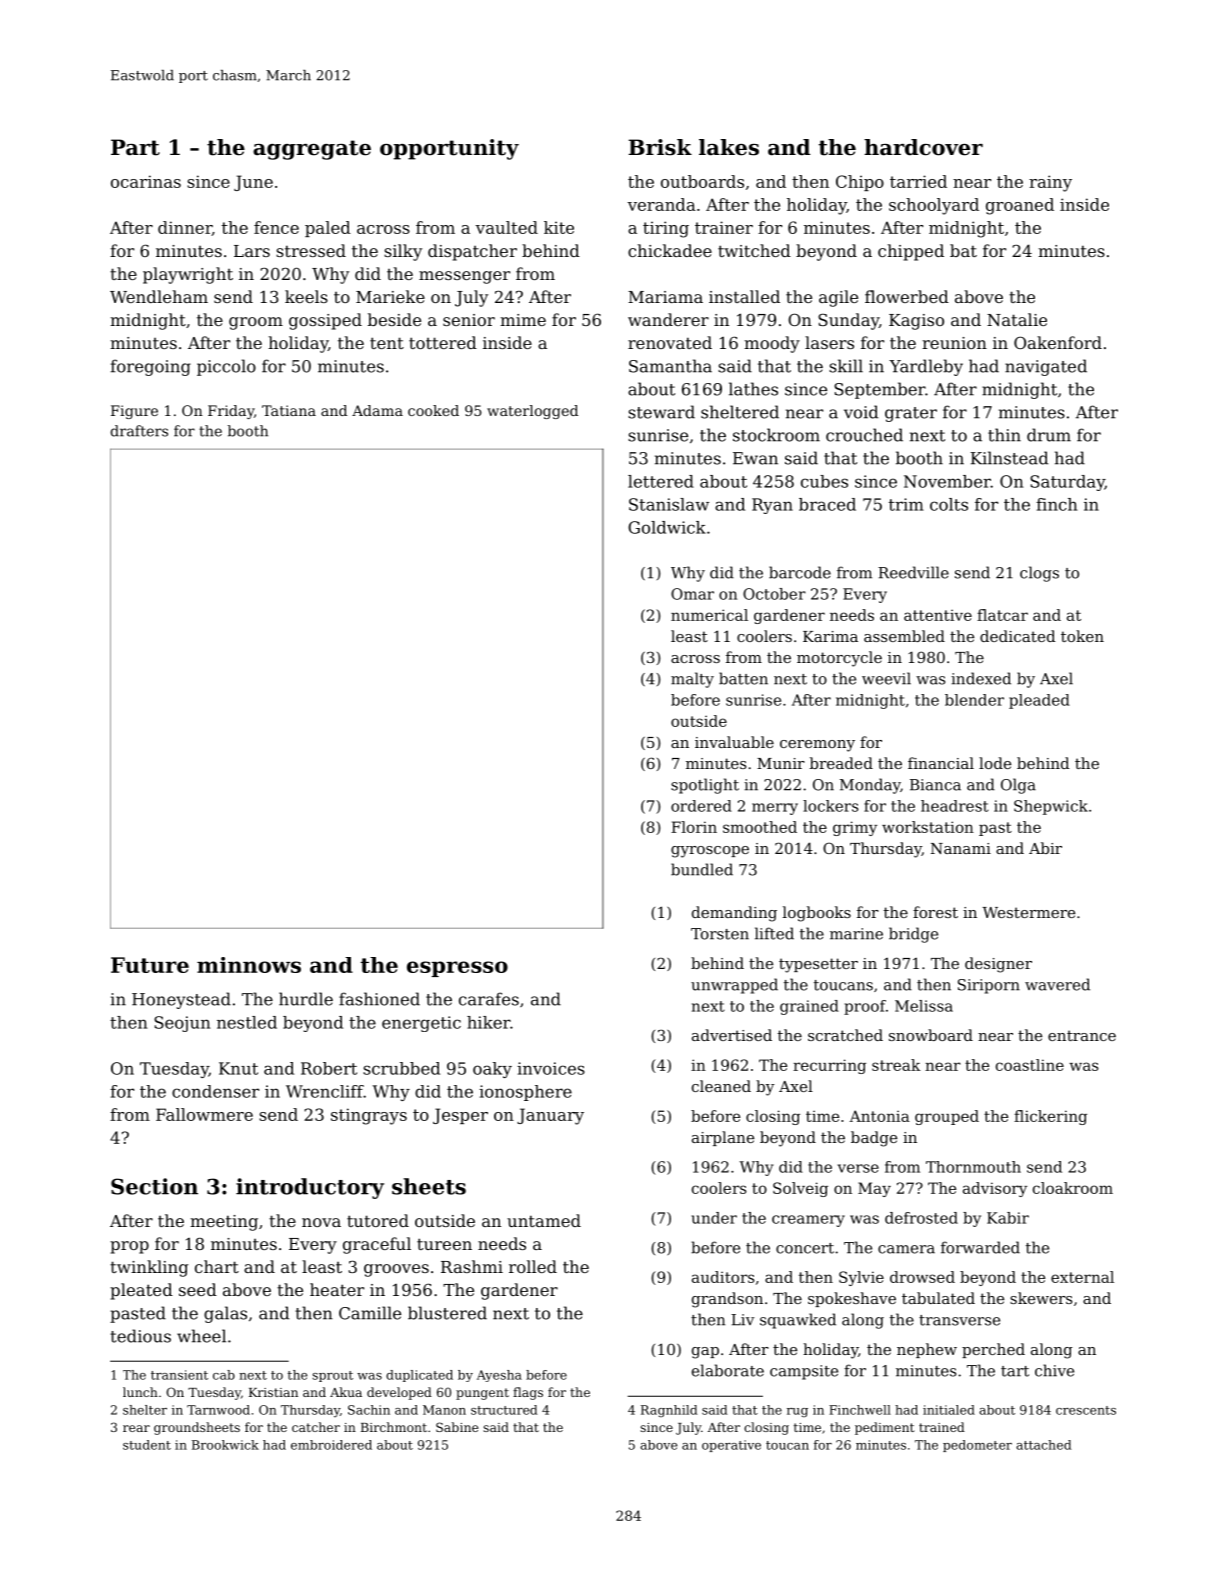 The image size is (1231, 1592). I want to click on token, so click(1082, 636).
